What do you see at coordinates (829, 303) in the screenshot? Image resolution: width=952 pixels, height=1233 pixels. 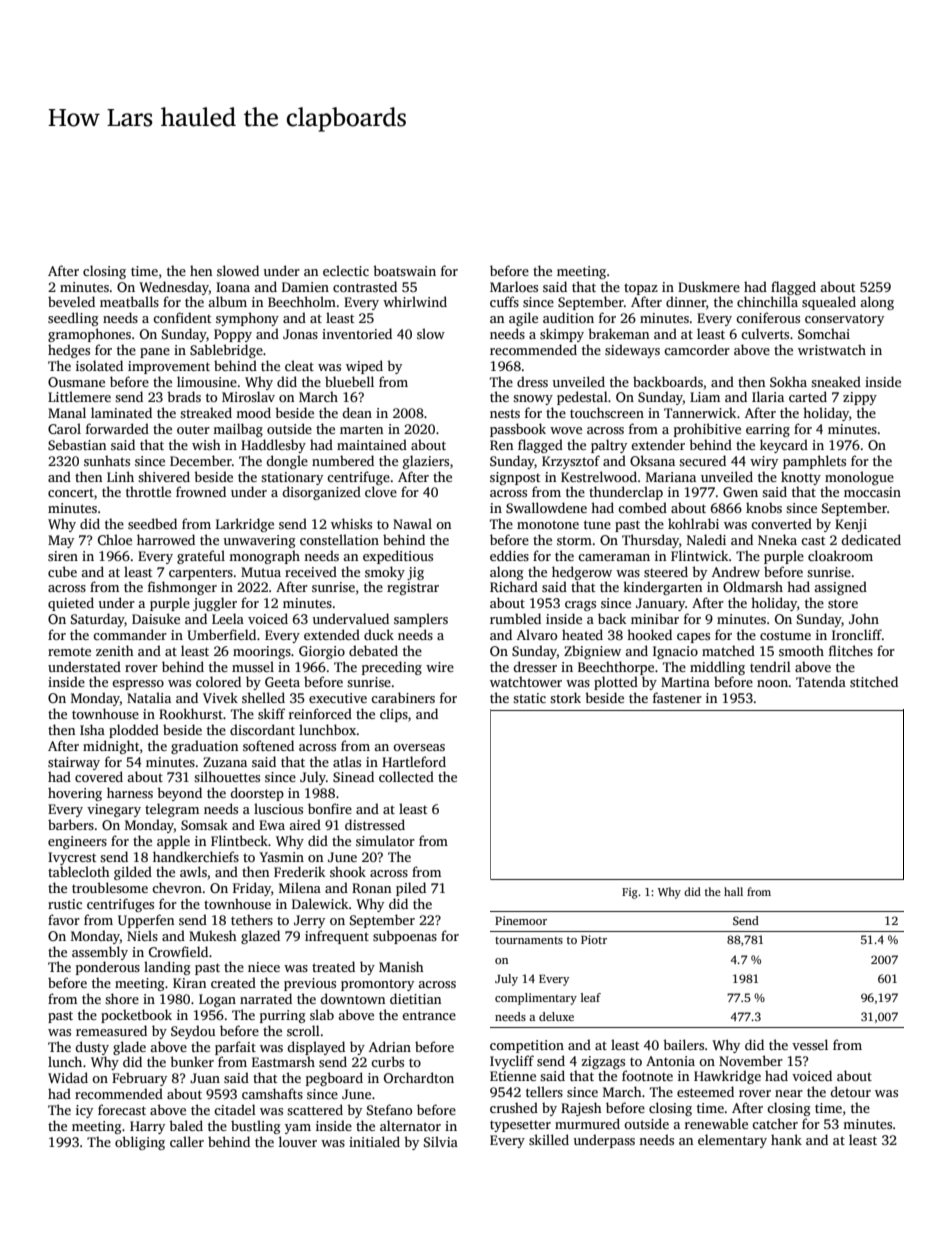 I see `squealed` at bounding box center [829, 303].
